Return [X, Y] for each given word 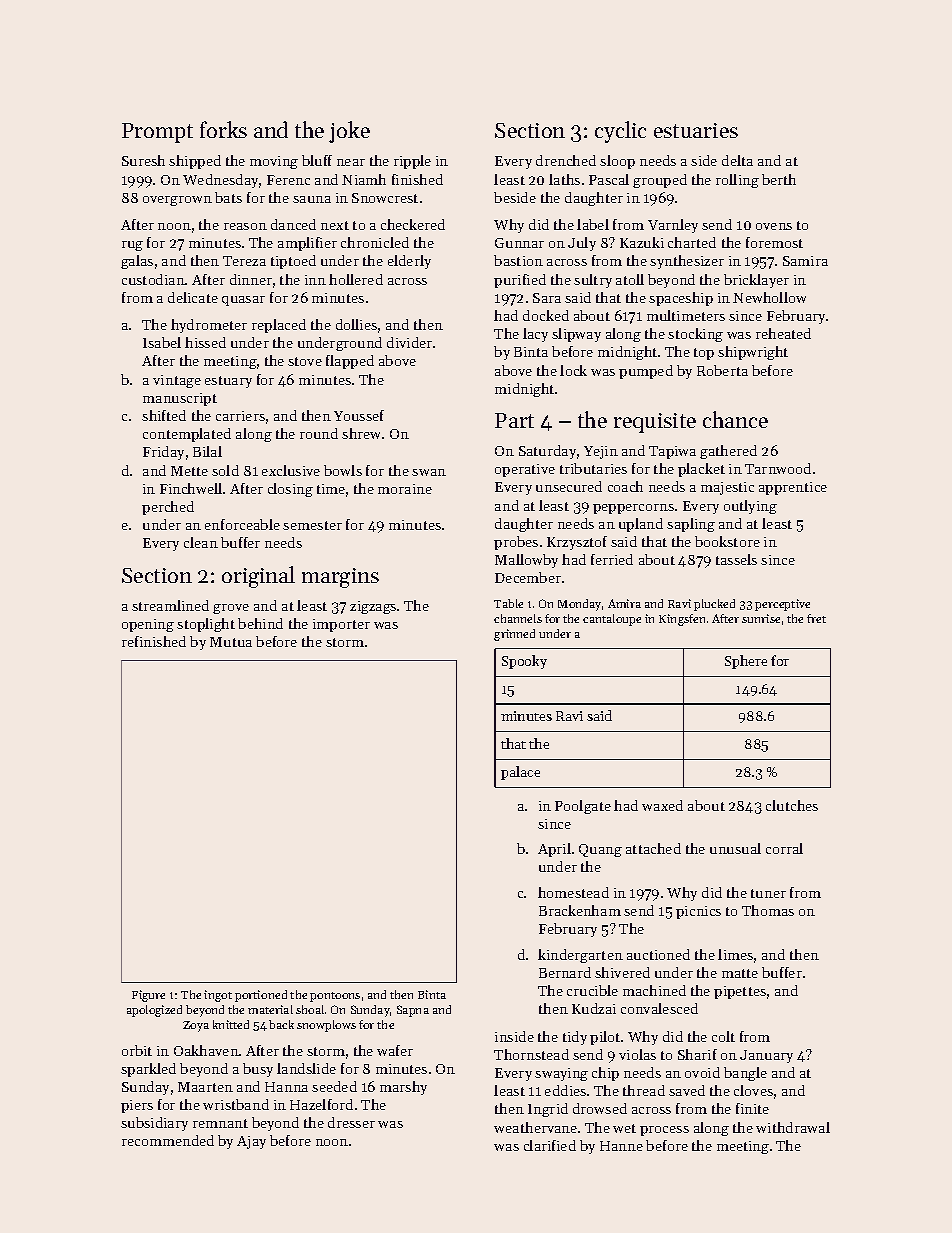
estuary [228, 382]
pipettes [740, 992]
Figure [148, 996]
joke [349, 132]
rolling [737, 181]
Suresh [143, 160]
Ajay [251, 1142]
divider [409, 342]
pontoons [335, 997]
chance [735, 419]
